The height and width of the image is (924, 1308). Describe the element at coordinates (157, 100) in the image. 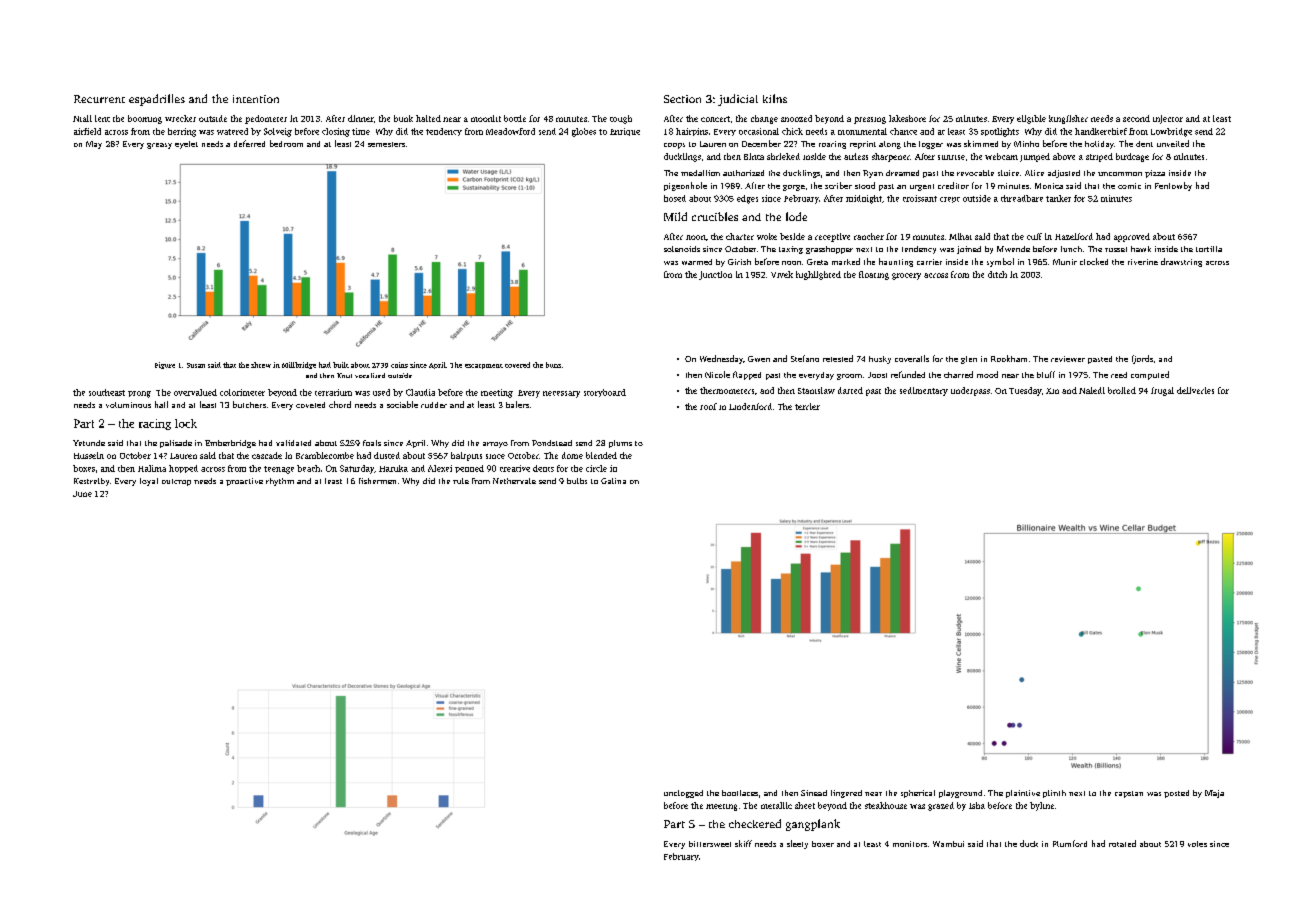

I see `espadrilles` at that location.
